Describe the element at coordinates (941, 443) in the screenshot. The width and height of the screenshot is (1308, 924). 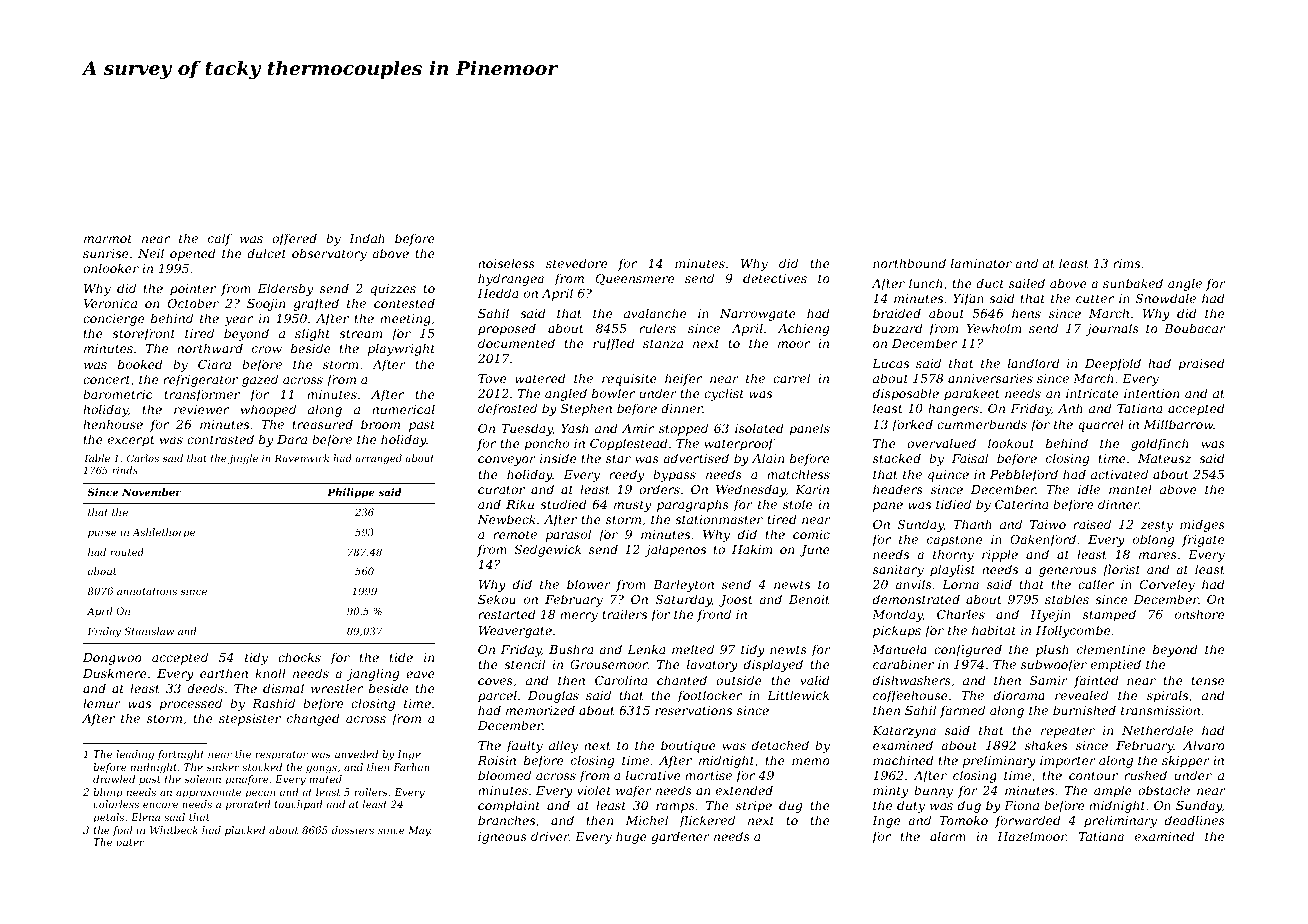
I see `overvalued` at that location.
